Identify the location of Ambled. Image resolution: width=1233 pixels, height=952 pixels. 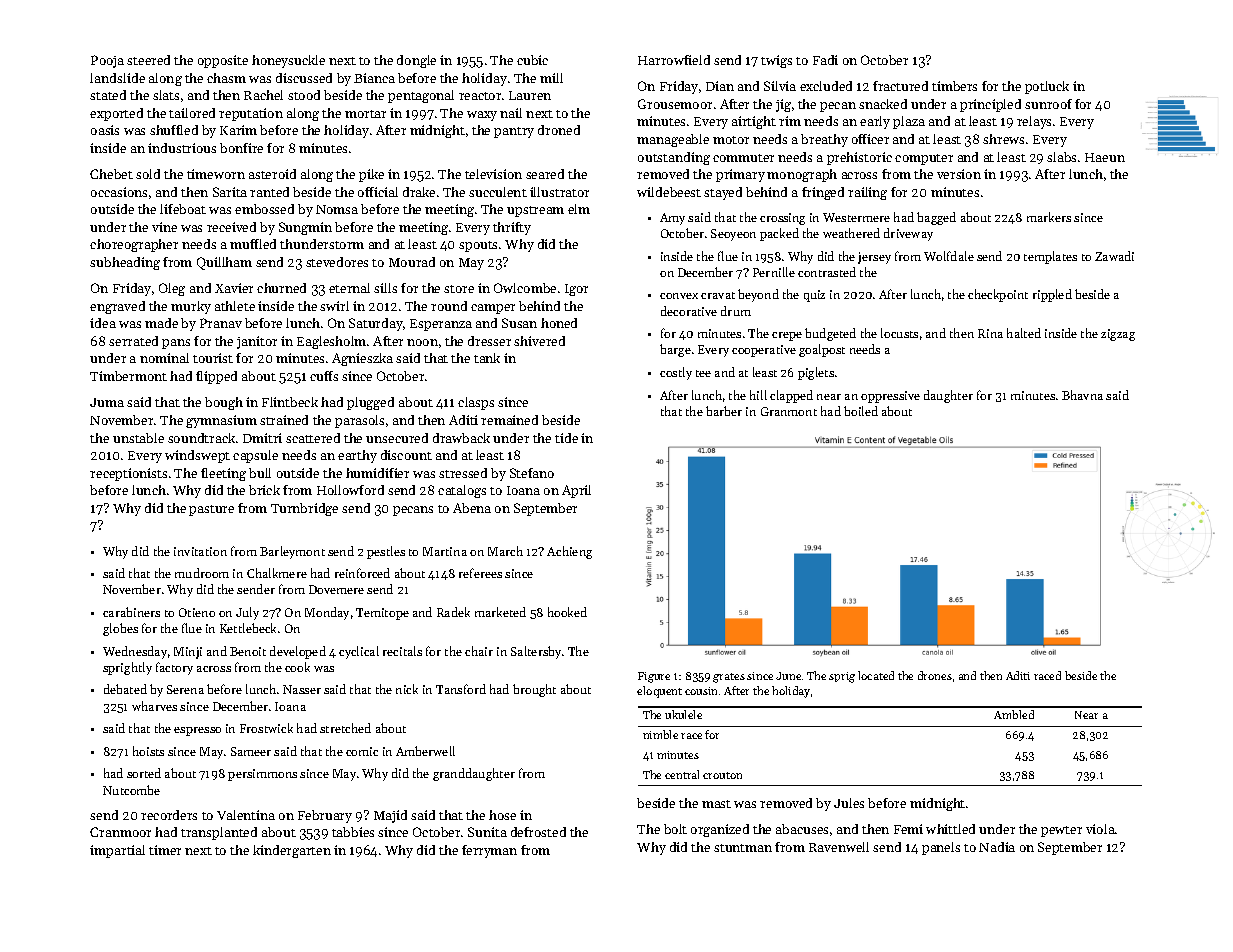
(1014, 714).
